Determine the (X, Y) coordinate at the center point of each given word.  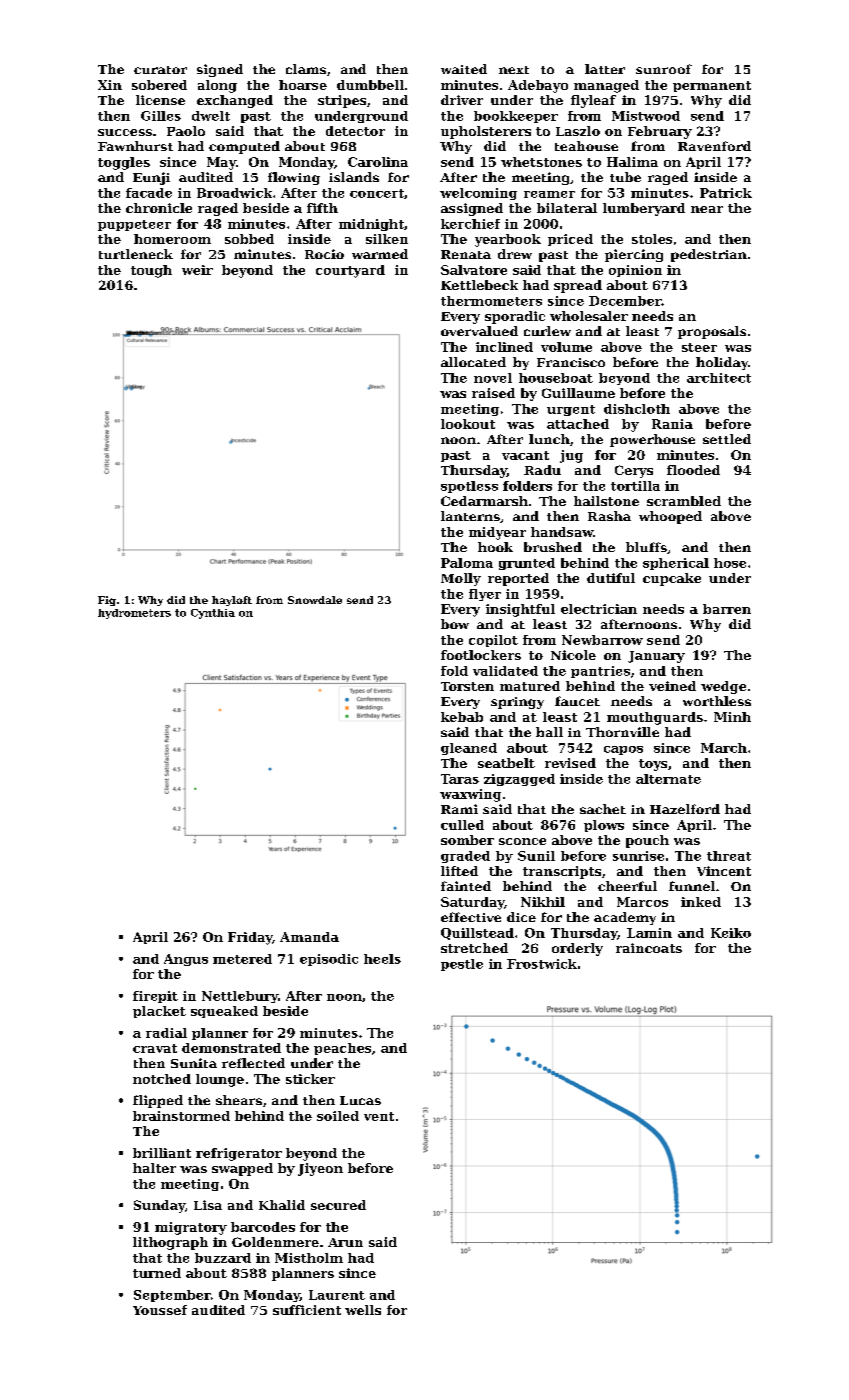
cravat (155, 1048)
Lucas (360, 1100)
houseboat (556, 378)
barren (727, 609)
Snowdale (315, 600)
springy (517, 703)
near (707, 209)
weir (197, 270)
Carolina (378, 162)
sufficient (307, 1310)
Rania (672, 424)
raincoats (649, 948)
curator (160, 70)
